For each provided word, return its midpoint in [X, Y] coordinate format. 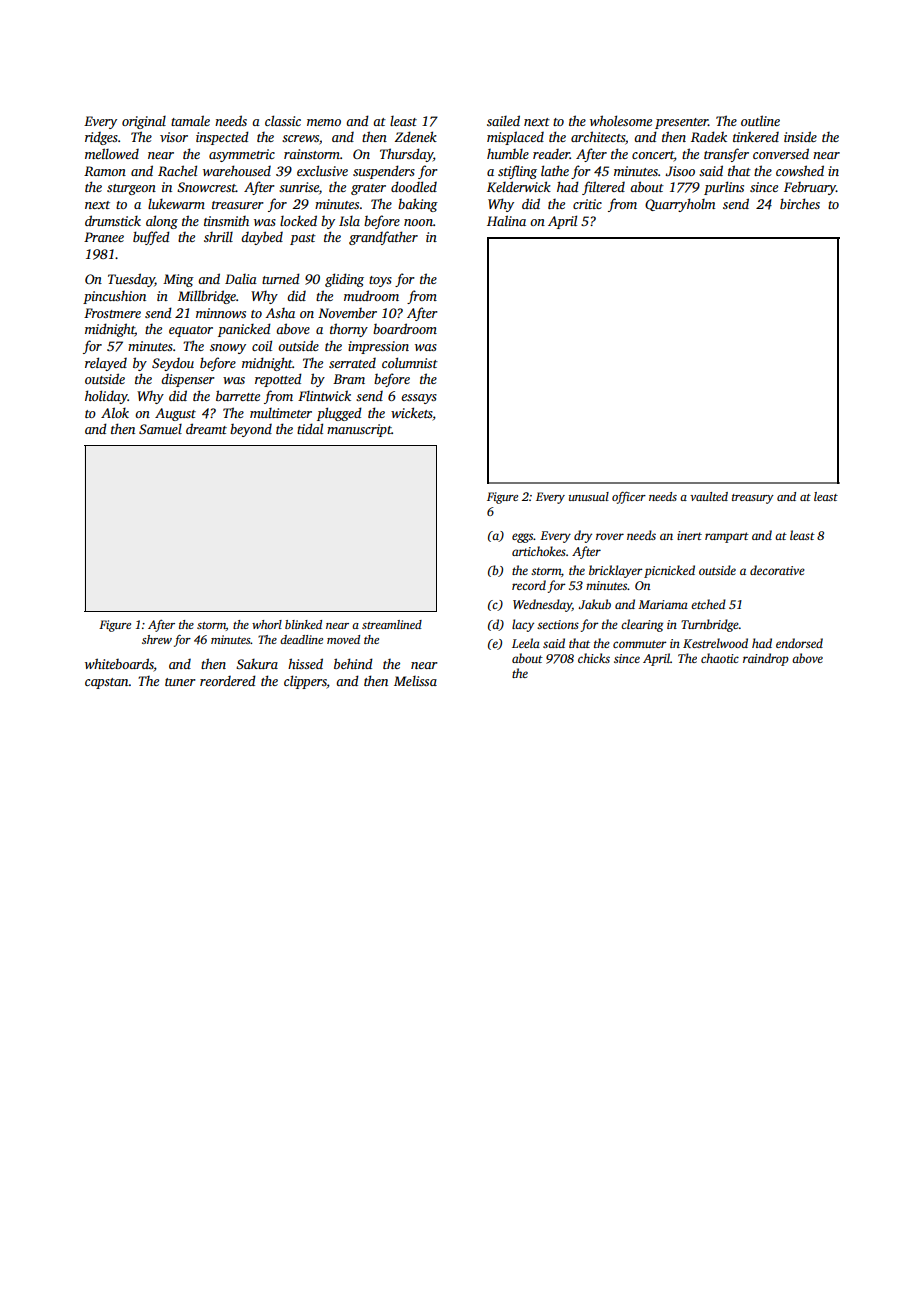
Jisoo [680, 171]
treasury [753, 499]
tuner [180, 682]
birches [800, 203]
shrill [218, 236]
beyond [251, 430]
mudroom [371, 295]
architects [598, 136]
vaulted [709, 496]
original [144, 122]
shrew [157, 639]
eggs [523, 538]
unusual [589, 496]
